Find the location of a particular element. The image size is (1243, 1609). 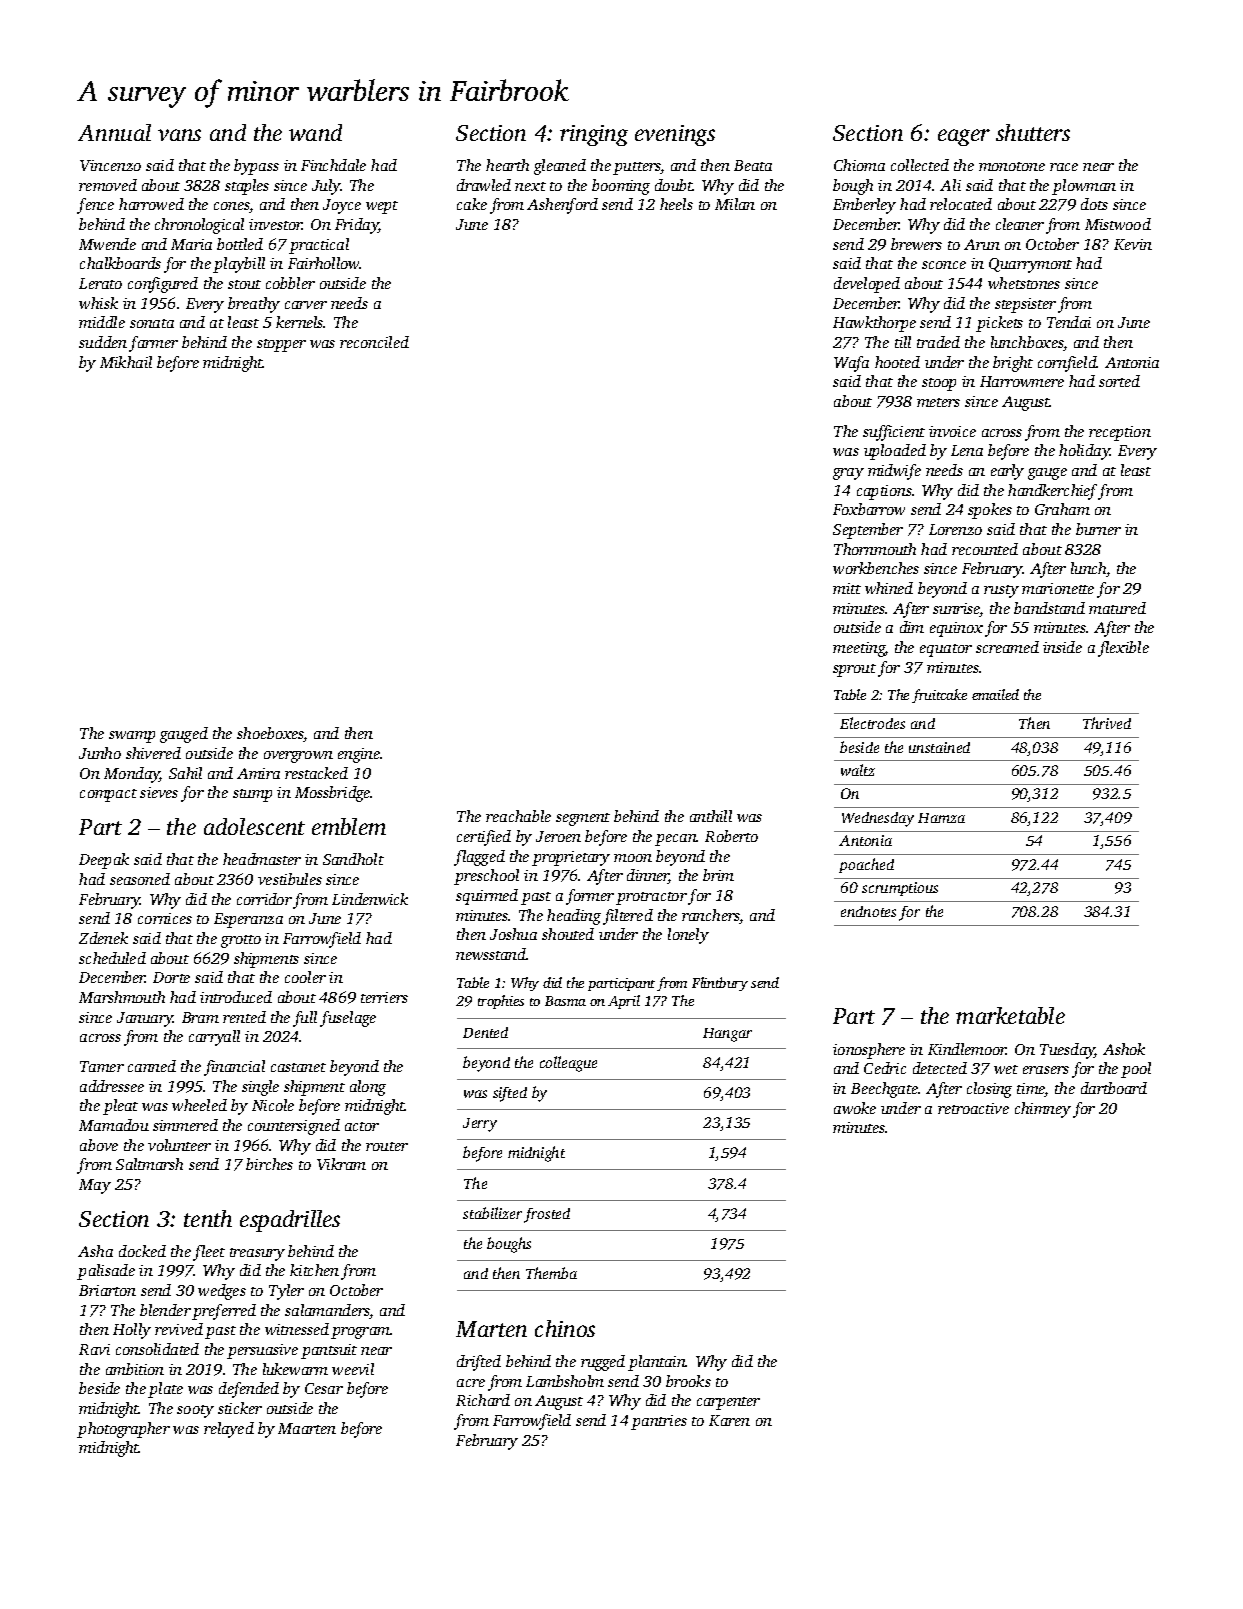

reconciled is located at coordinates (374, 342).
